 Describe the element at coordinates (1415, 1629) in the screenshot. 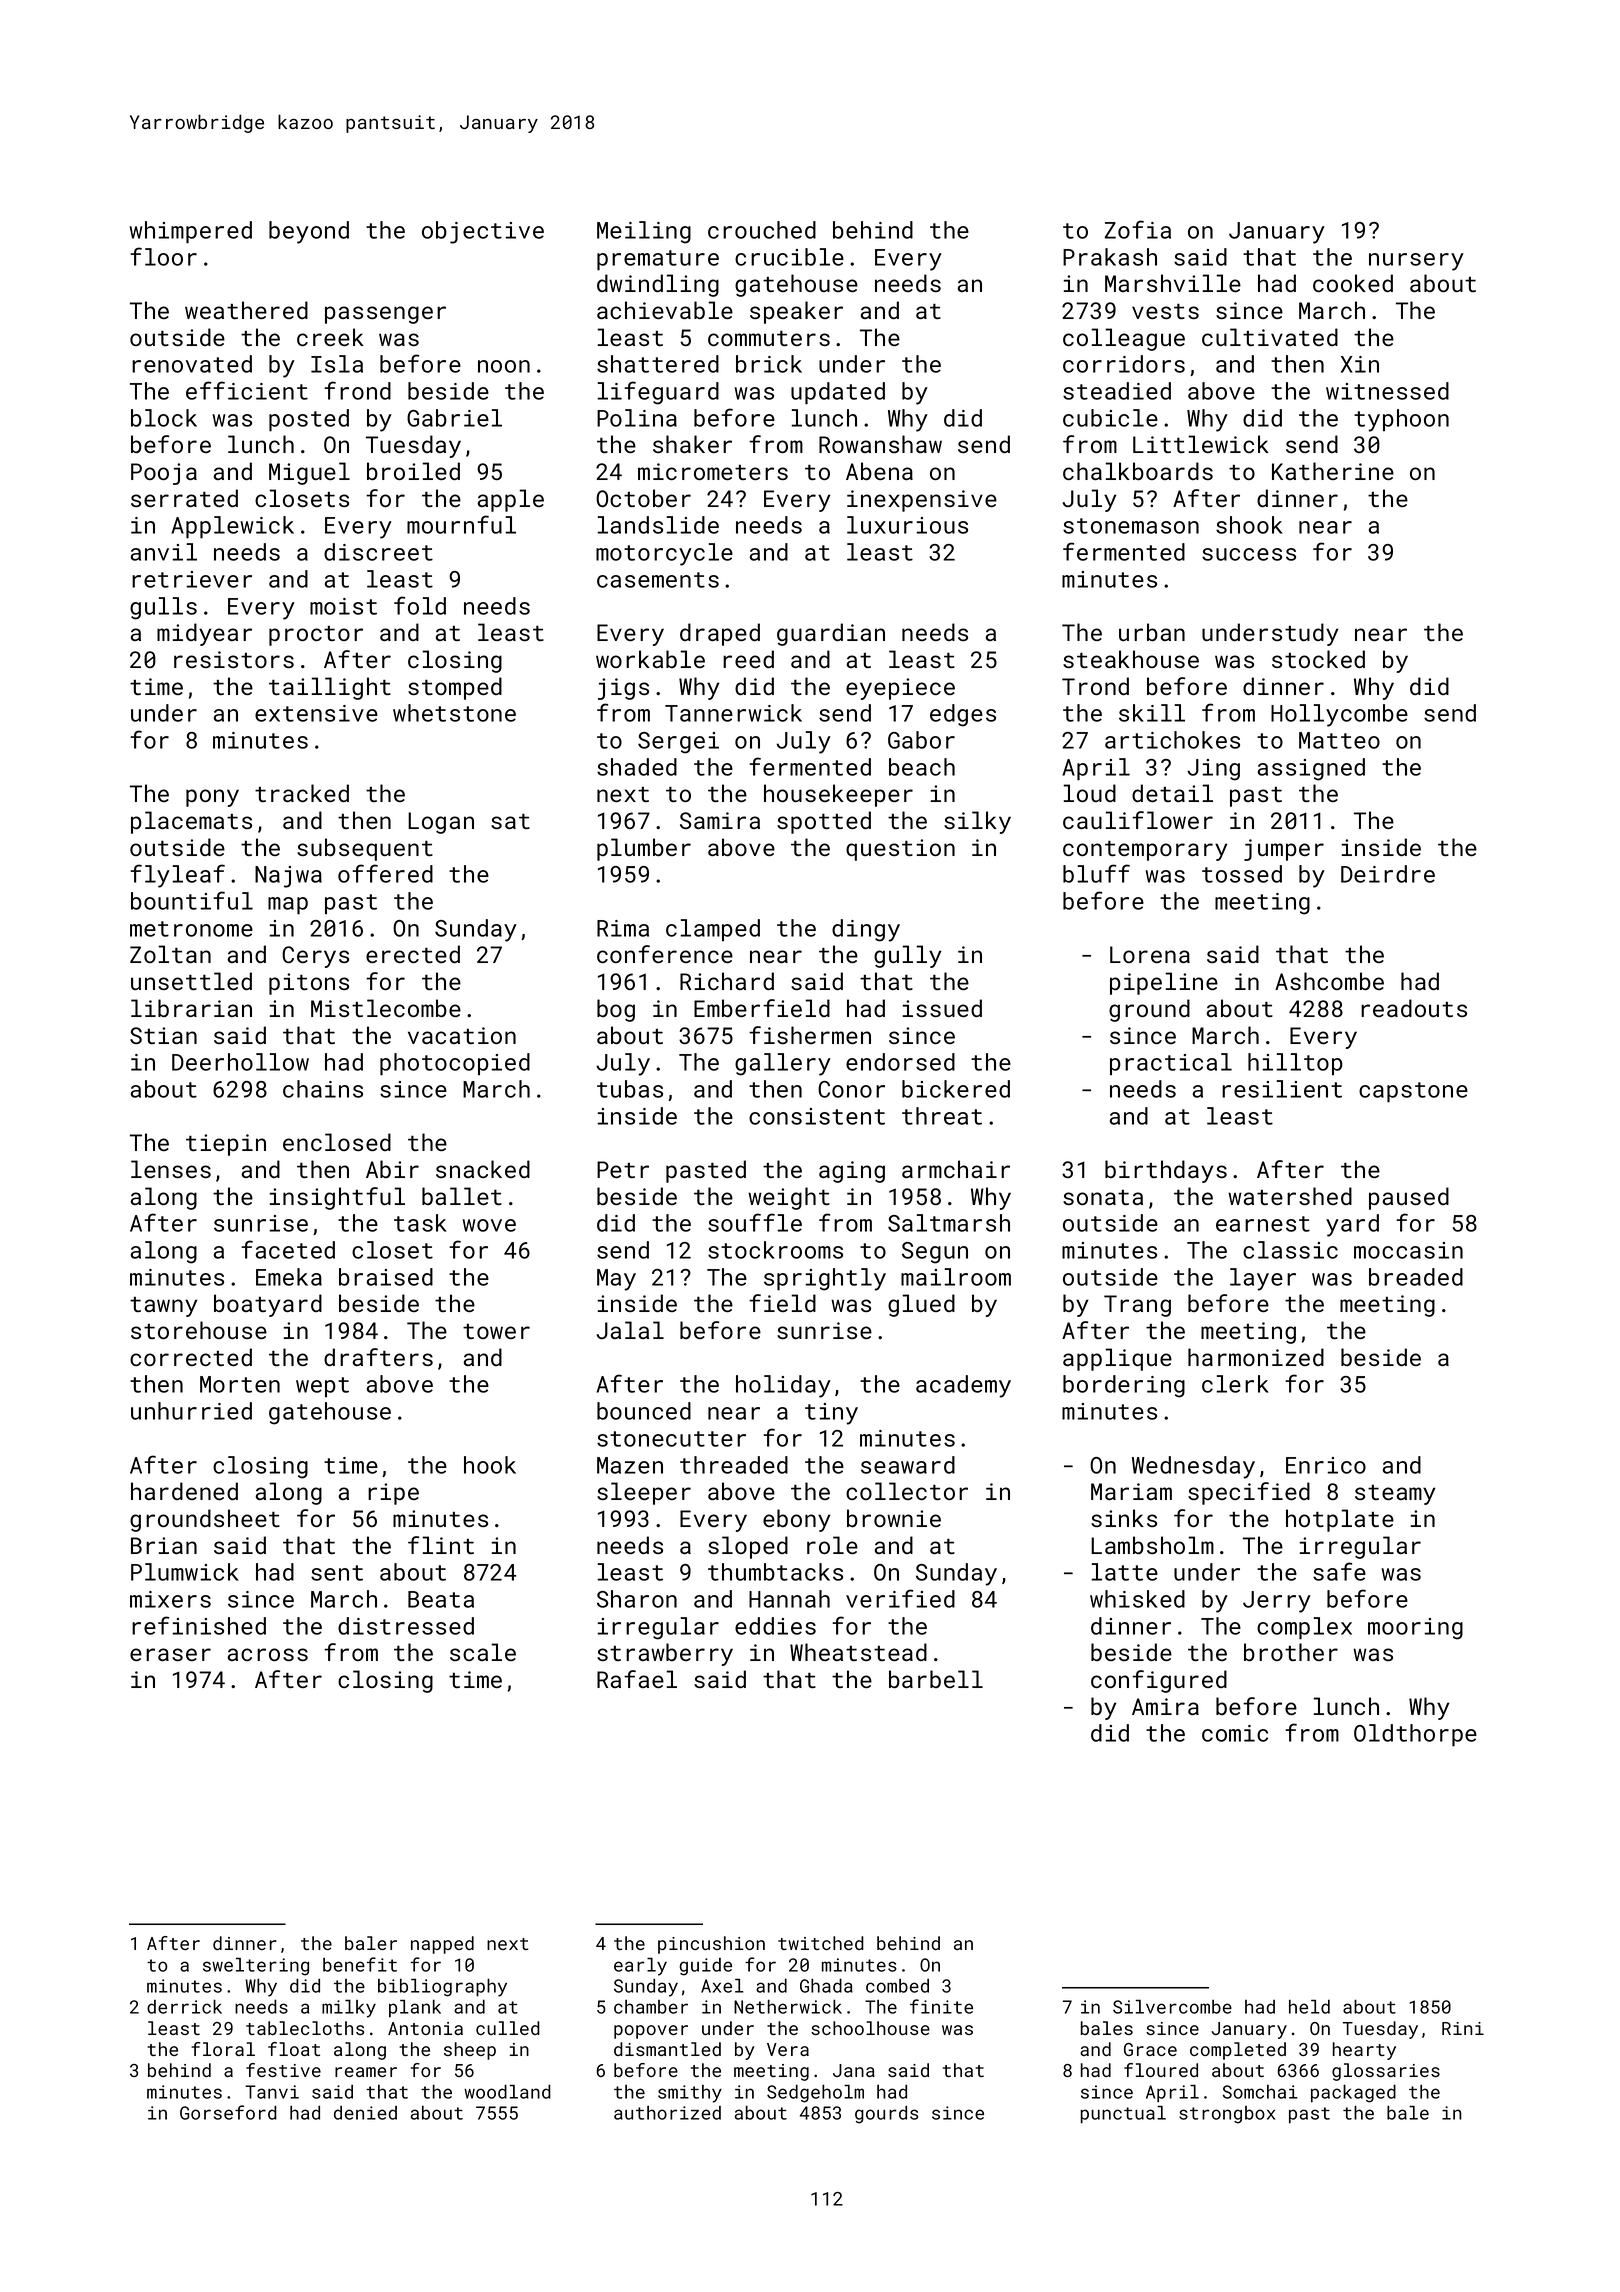

I see `mooring` at that location.
